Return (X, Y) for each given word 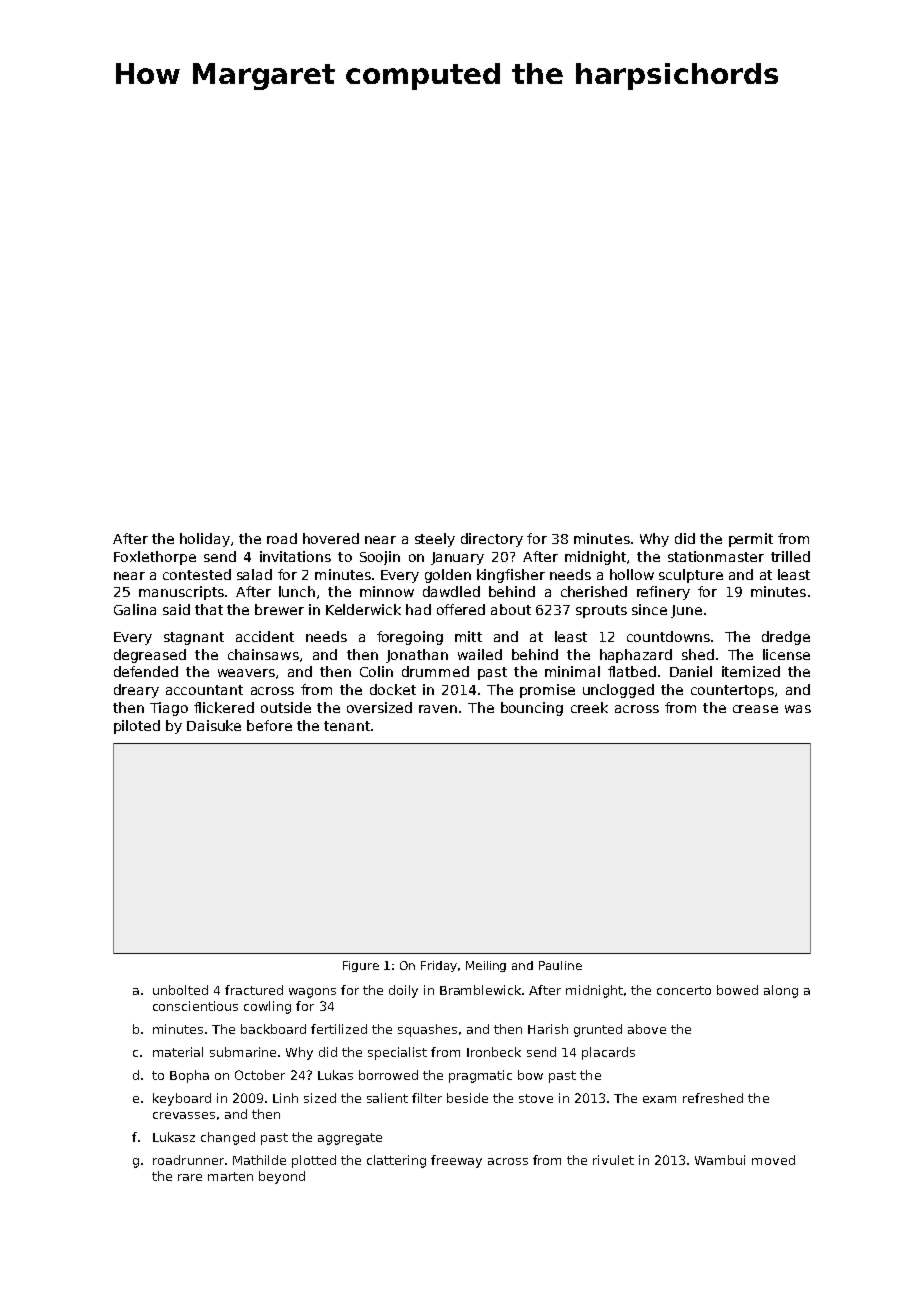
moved (773, 1160)
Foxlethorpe (155, 558)
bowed (737, 990)
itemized (751, 671)
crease (755, 709)
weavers (246, 673)
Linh (285, 1098)
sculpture (691, 576)
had (418, 609)
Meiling (486, 966)
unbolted (180, 990)
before (269, 725)
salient (387, 1098)
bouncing (532, 709)
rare (190, 1177)
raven (438, 709)
